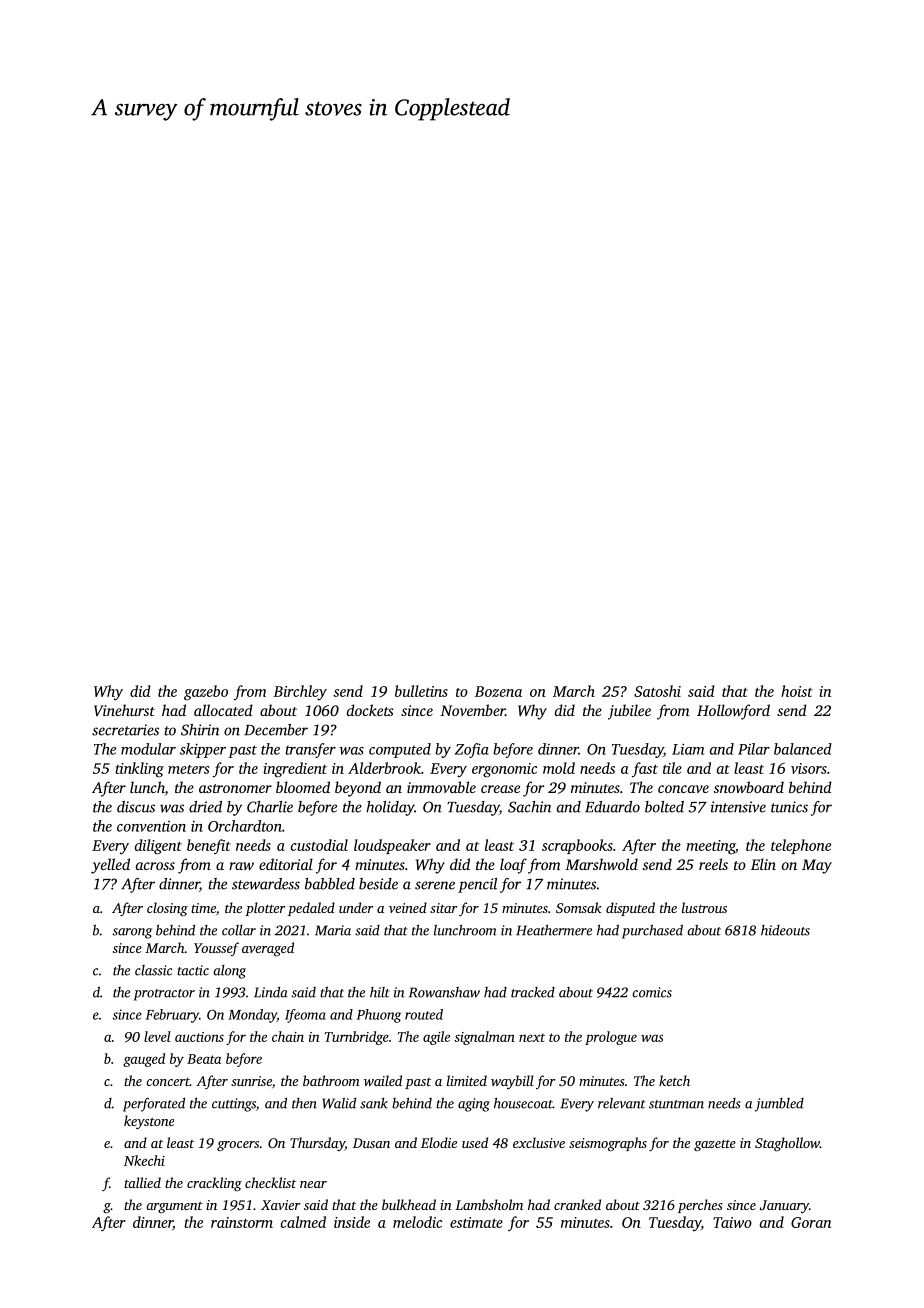 The image size is (924, 1308). I want to click on gazette, so click(715, 1145).
